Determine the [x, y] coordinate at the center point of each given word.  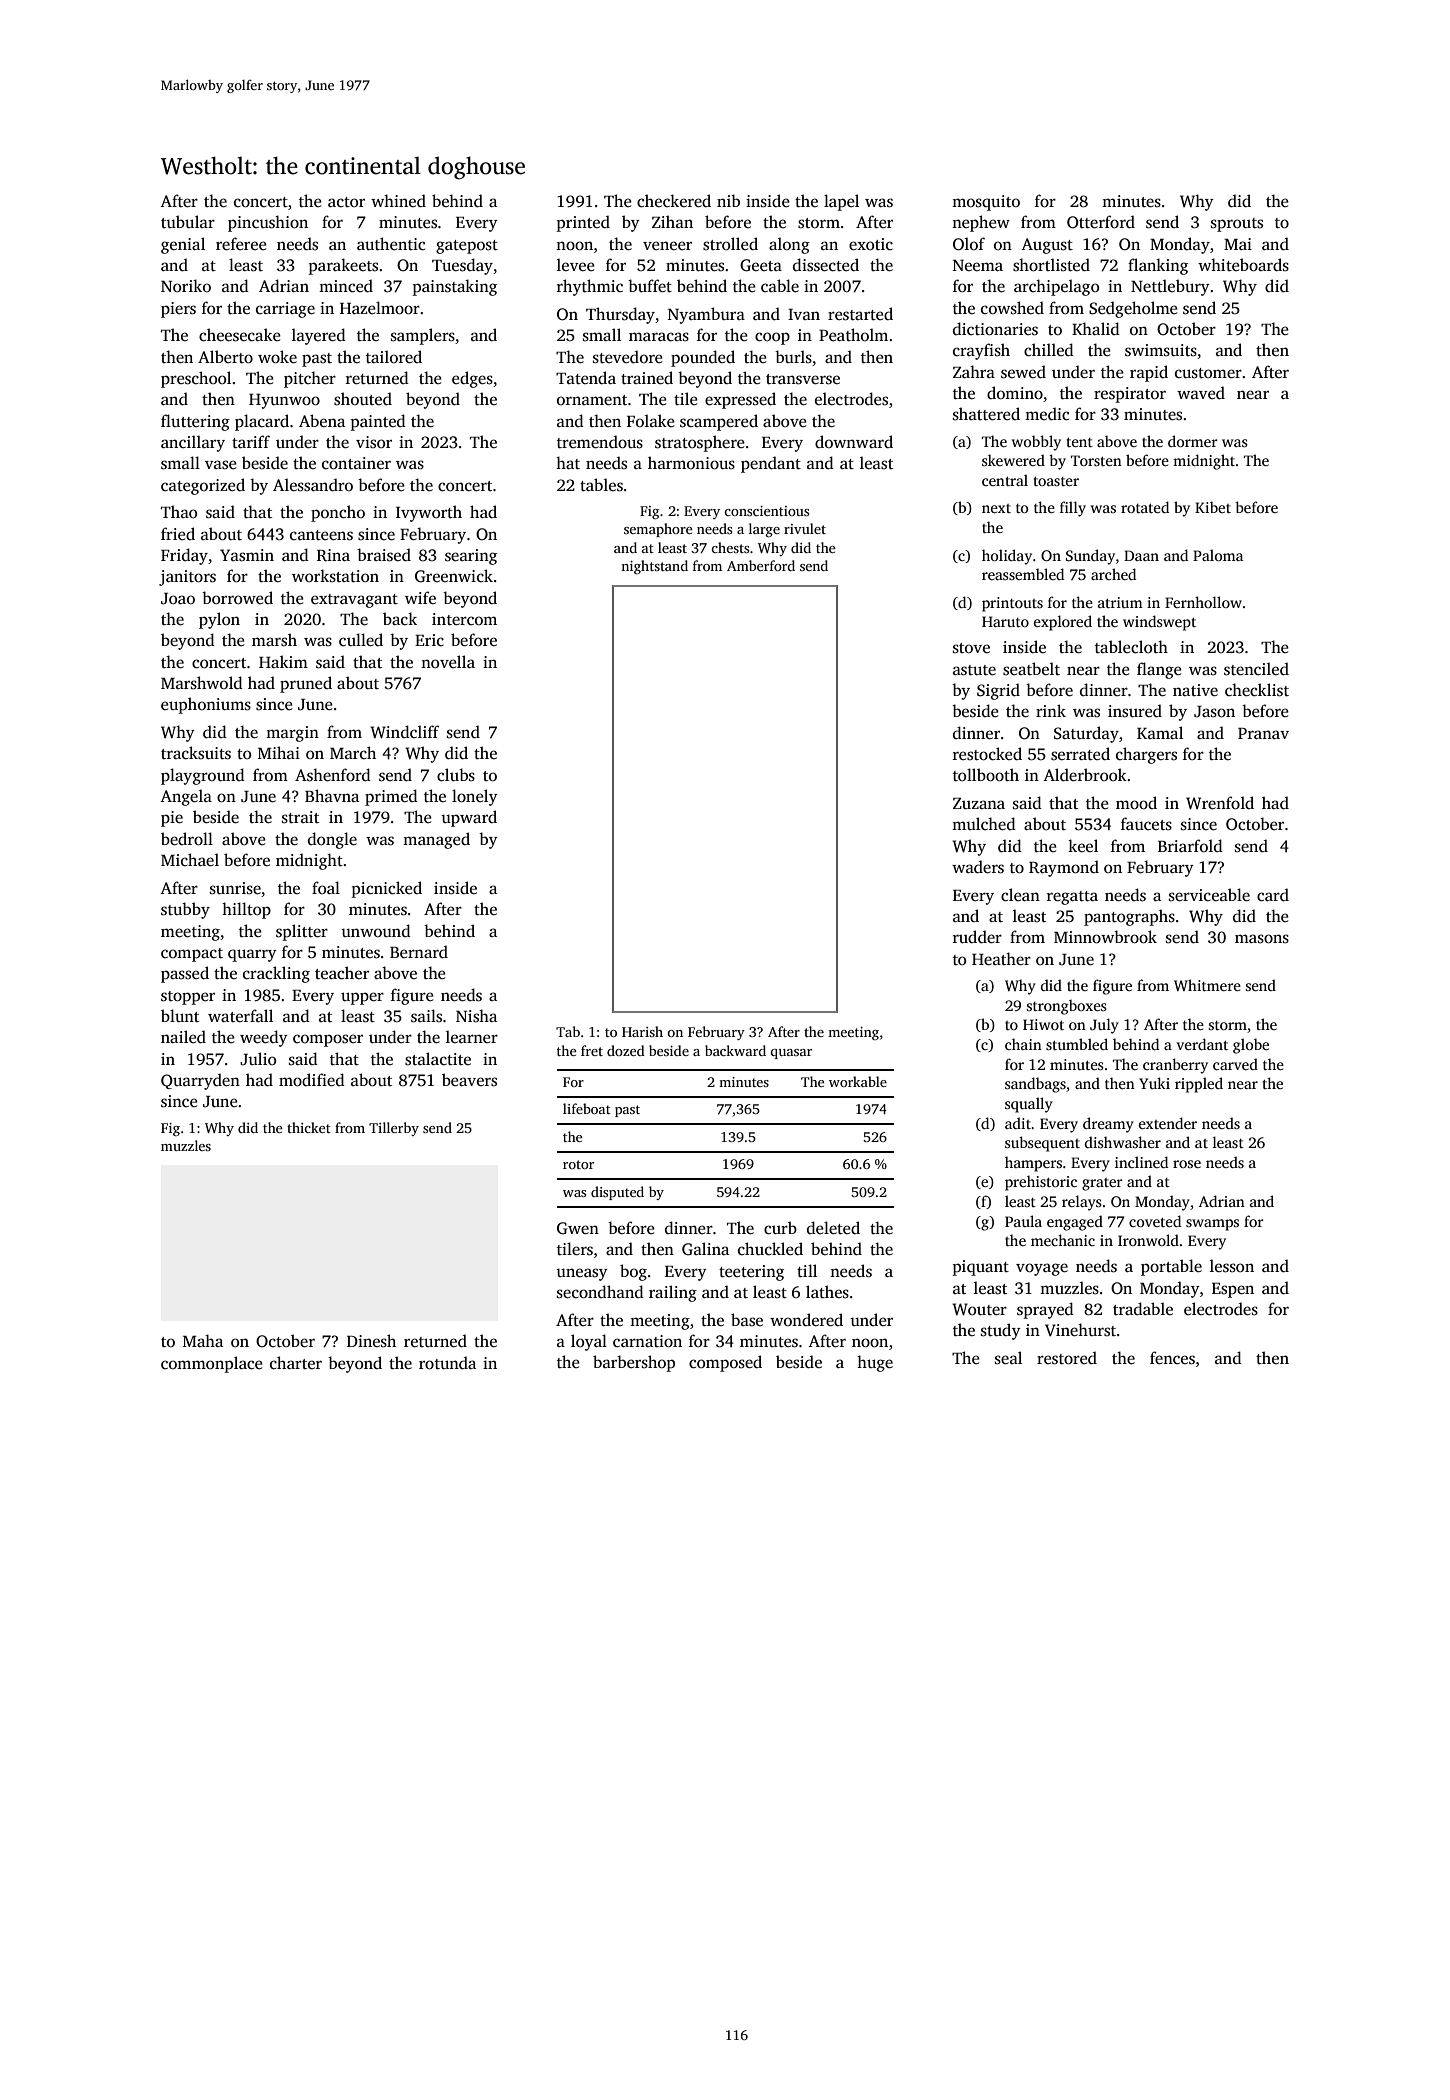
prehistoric [1041, 1183]
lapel [841, 202]
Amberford [761, 565]
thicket [309, 1127]
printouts [1012, 604]
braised [384, 555]
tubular [188, 221]
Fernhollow [1203, 602]
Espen [1233, 1290]
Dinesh [371, 1341]
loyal [589, 1342]
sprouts [1237, 225]
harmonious [691, 463]
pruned [306, 684]
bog [633, 1272]
